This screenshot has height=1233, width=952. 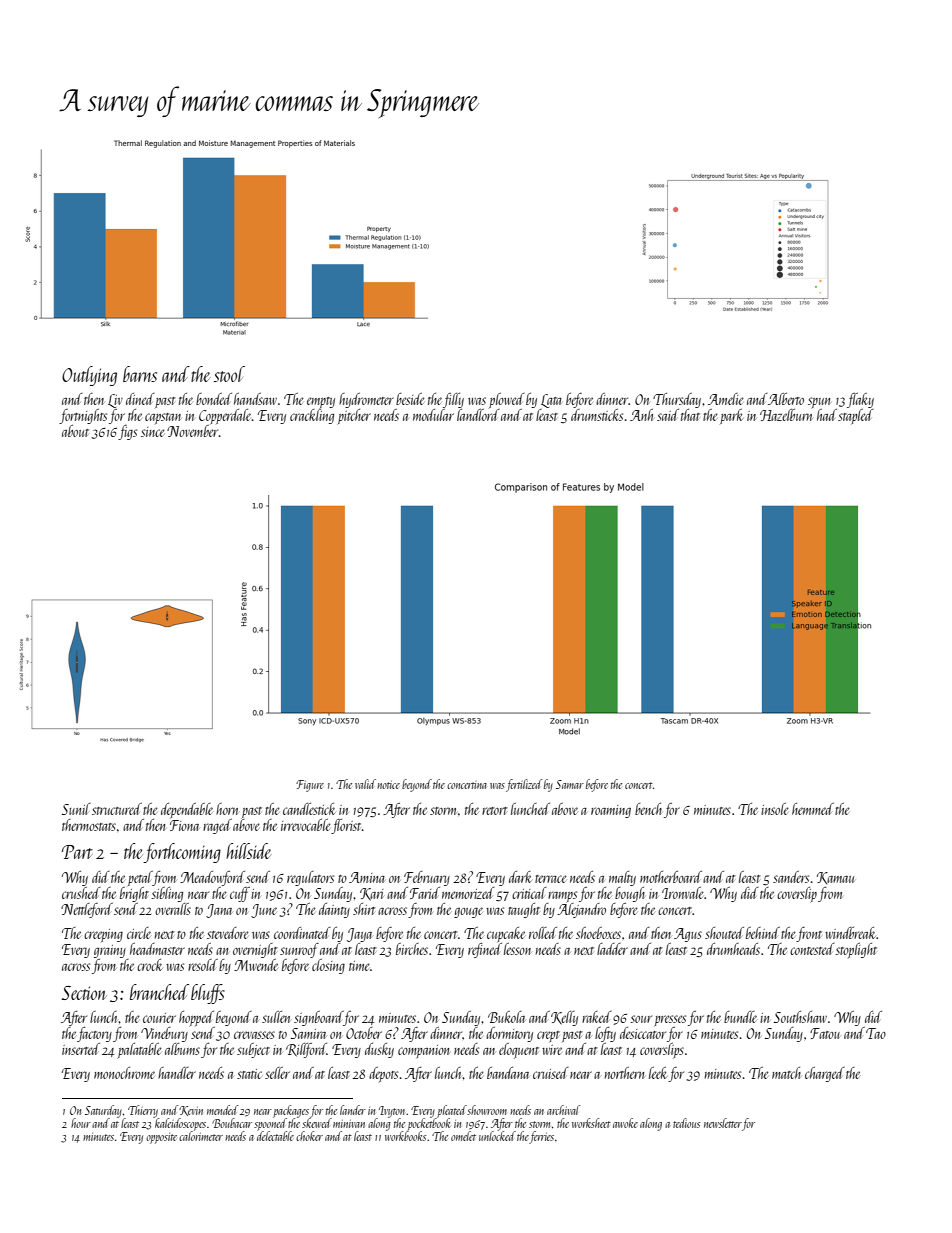 I want to click on terrace, so click(x=551, y=879).
